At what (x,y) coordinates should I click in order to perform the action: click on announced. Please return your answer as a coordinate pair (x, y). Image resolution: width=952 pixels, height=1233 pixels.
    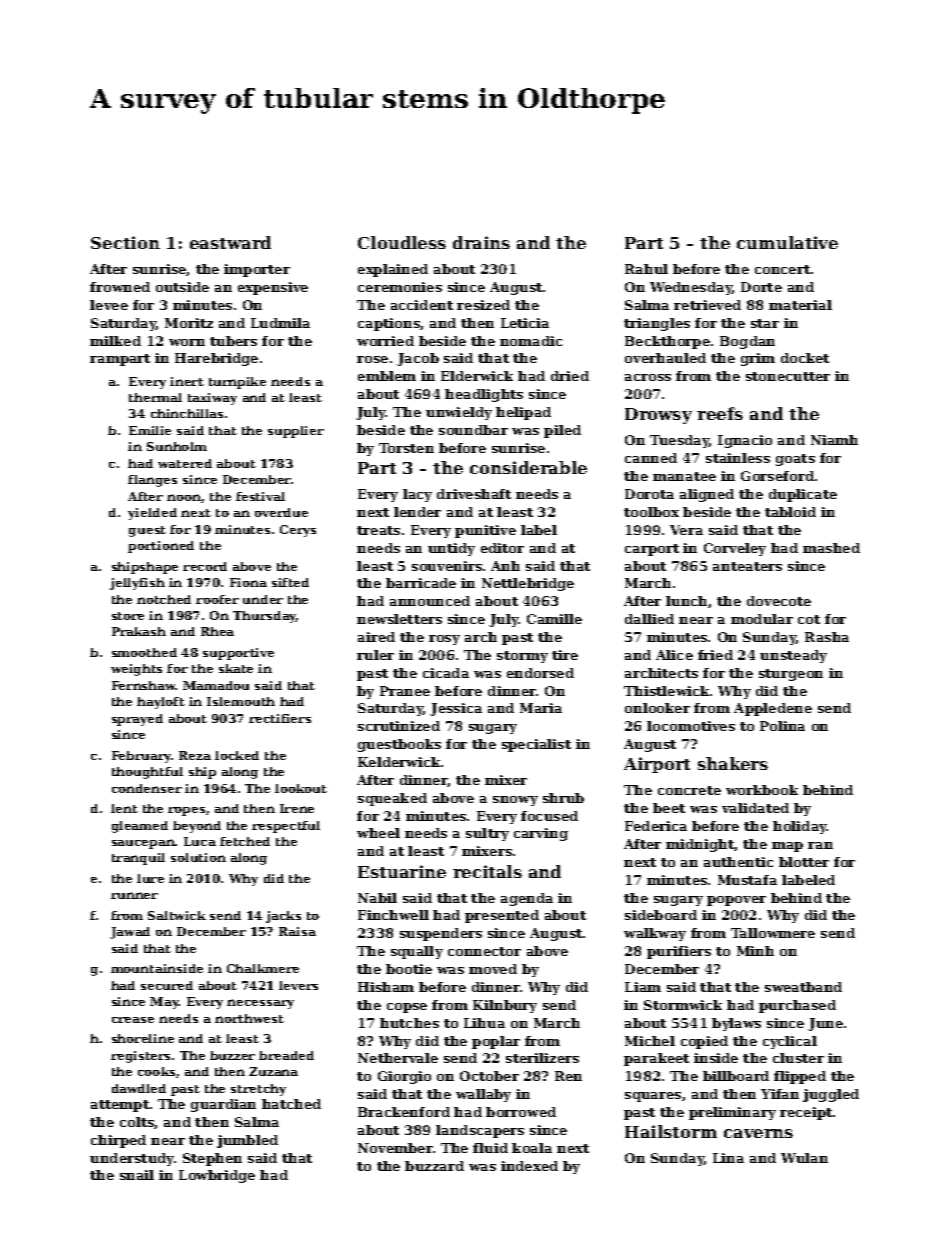
    Looking at the image, I should click on (430, 601).
